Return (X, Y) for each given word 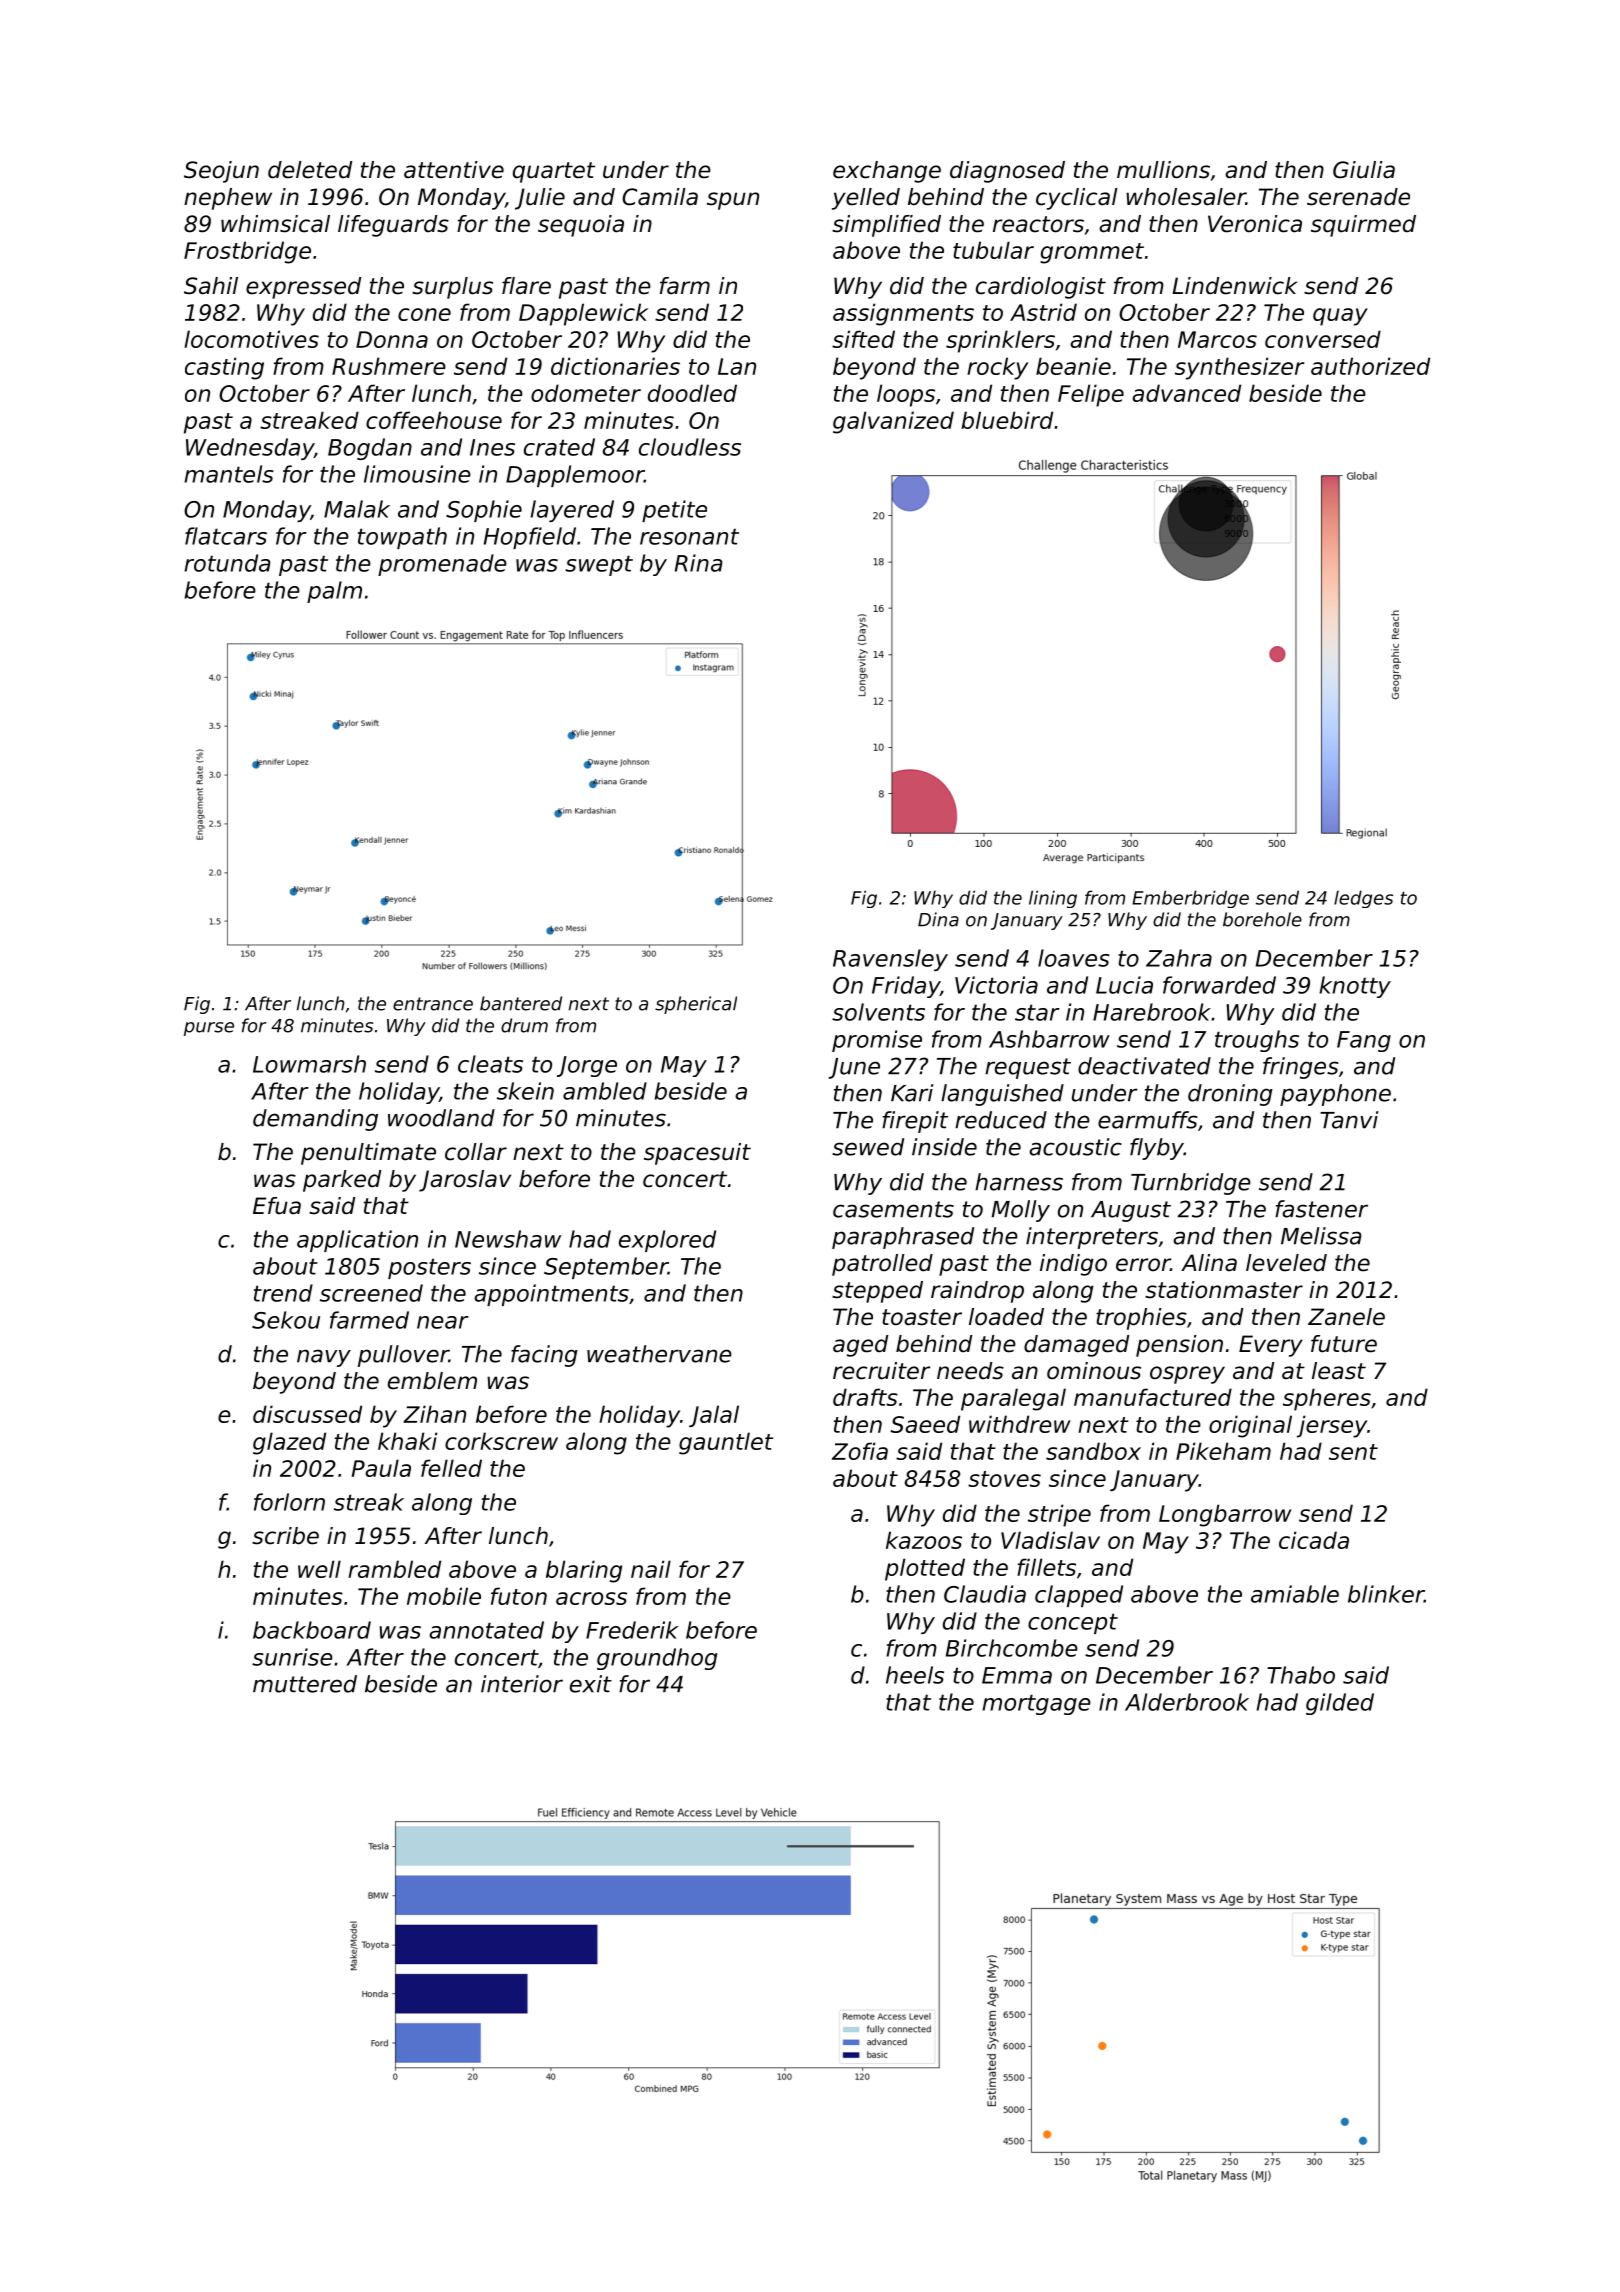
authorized (1370, 366)
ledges (1363, 899)
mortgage (1036, 1704)
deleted (310, 170)
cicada (1314, 1540)
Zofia (860, 1451)
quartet (554, 172)
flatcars (226, 536)
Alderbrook (1187, 1702)
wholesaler (1186, 197)
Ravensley (890, 960)
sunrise (292, 1657)
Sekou (286, 1320)
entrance (433, 1004)
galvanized (893, 422)
